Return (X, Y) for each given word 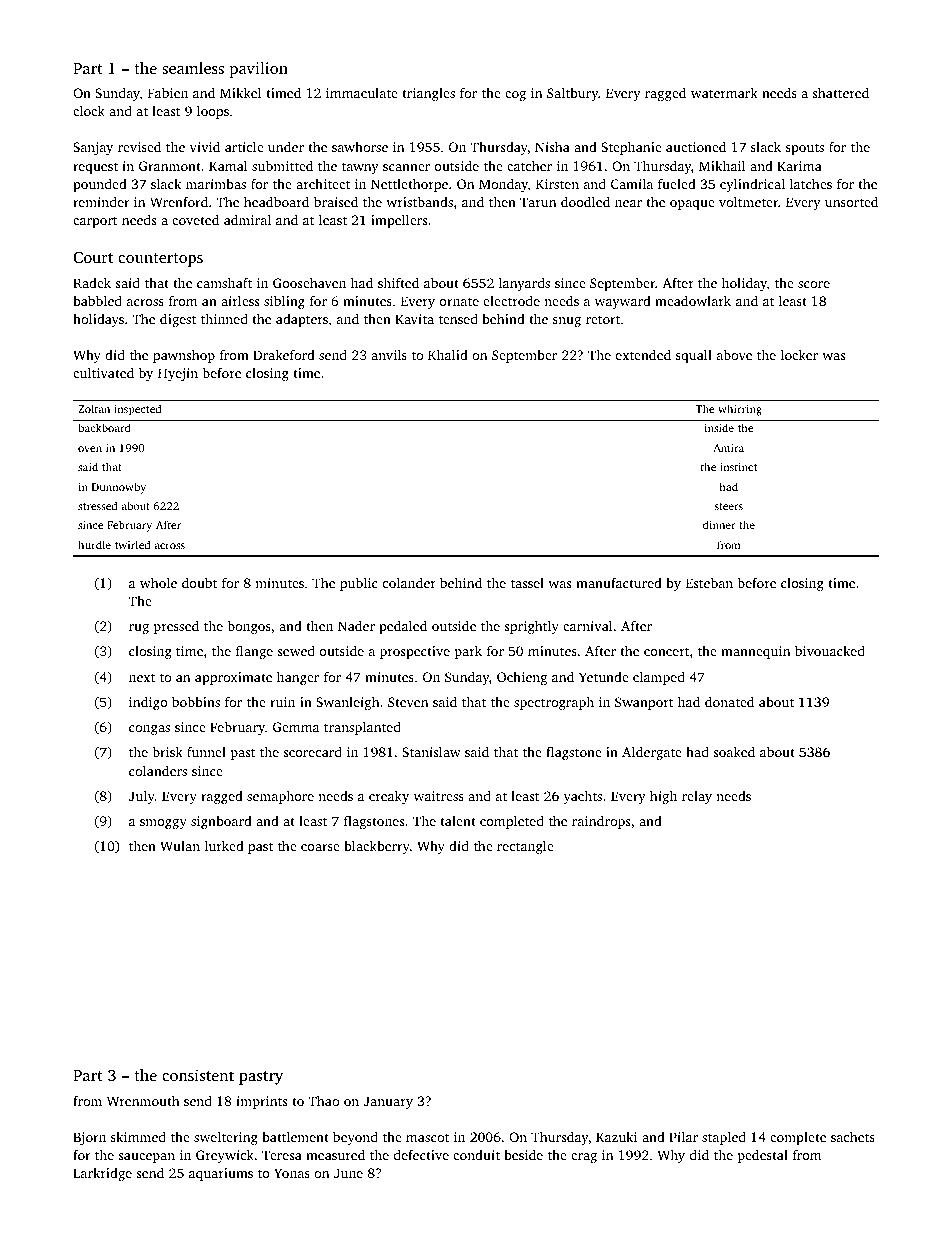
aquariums (221, 1174)
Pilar (683, 1136)
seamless (193, 68)
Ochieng (522, 678)
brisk (167, 751)
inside (719, 427)
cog (515, 96)
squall (694, 356)
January (388, 1102)
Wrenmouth (143, 1101)
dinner (719, 524)
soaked (734, 751)
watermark (724, 92)
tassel (527, 583)
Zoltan (94, 408)
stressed (97, 505)
